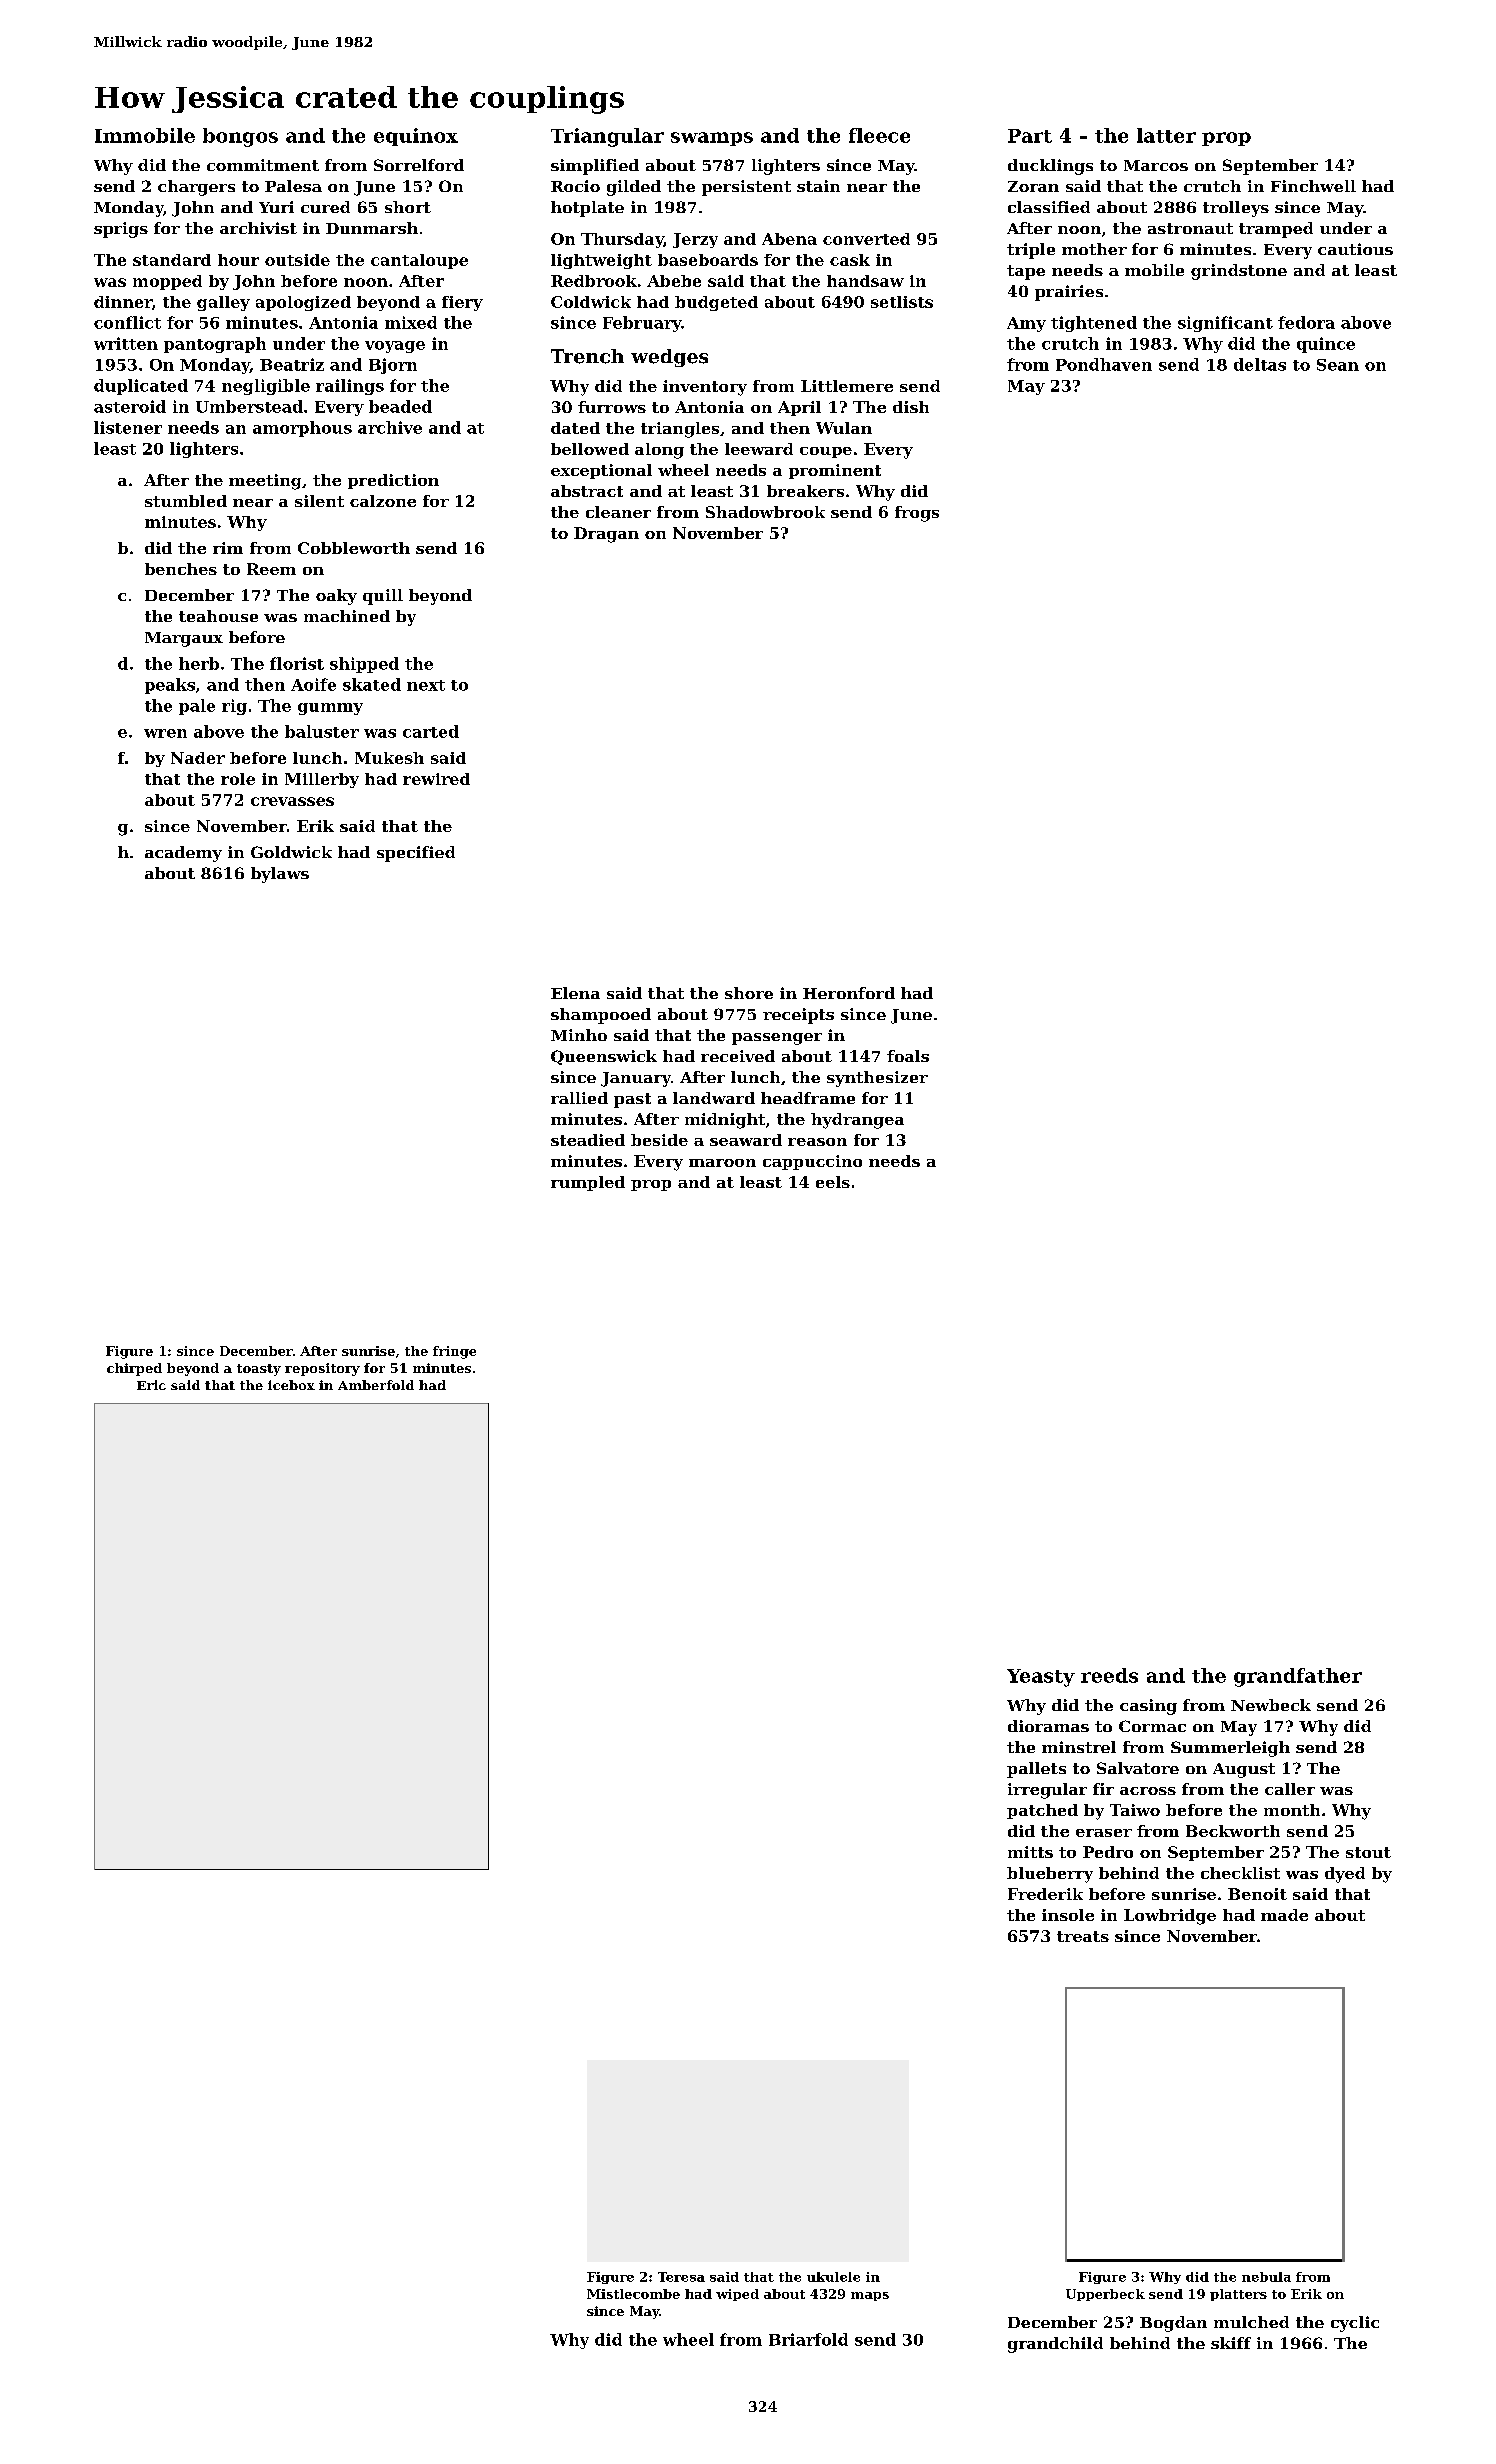  What do you see at coordinates (1109, 1675) in the screenshot?
I see `reeds` at bounding box center [1109, 1675].
